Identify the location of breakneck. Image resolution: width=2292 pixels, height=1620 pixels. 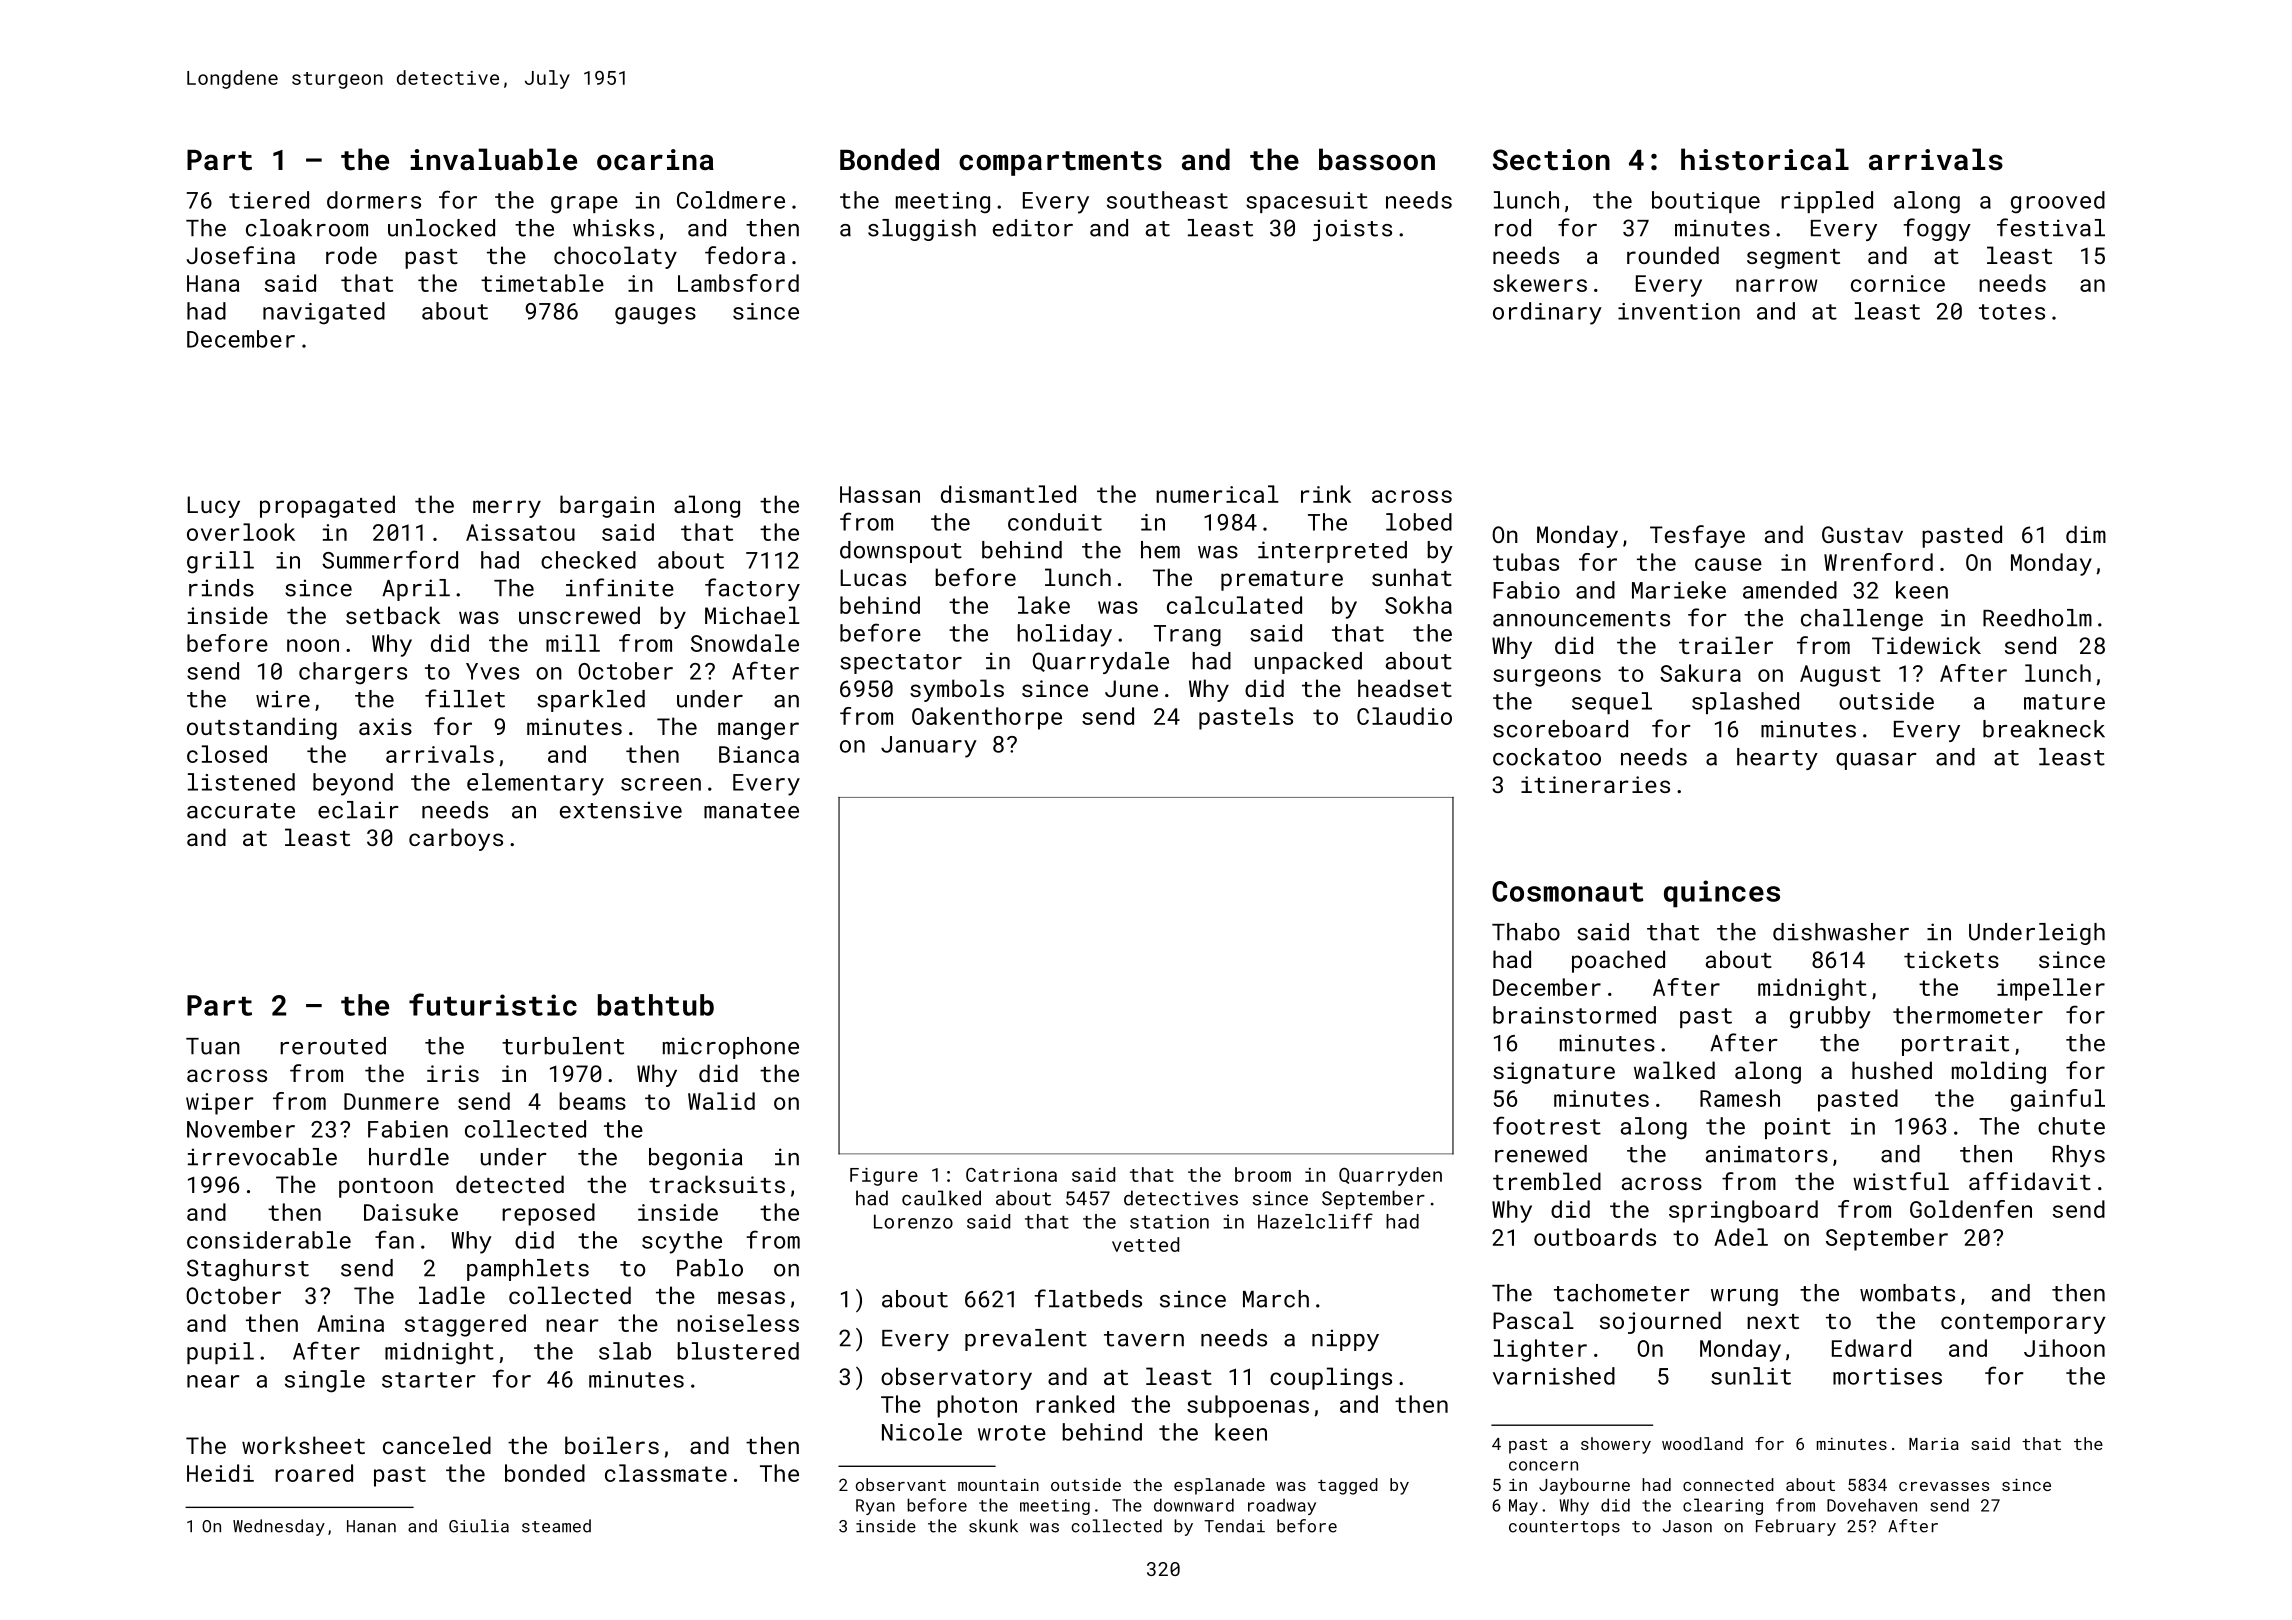
(2044, 729).
